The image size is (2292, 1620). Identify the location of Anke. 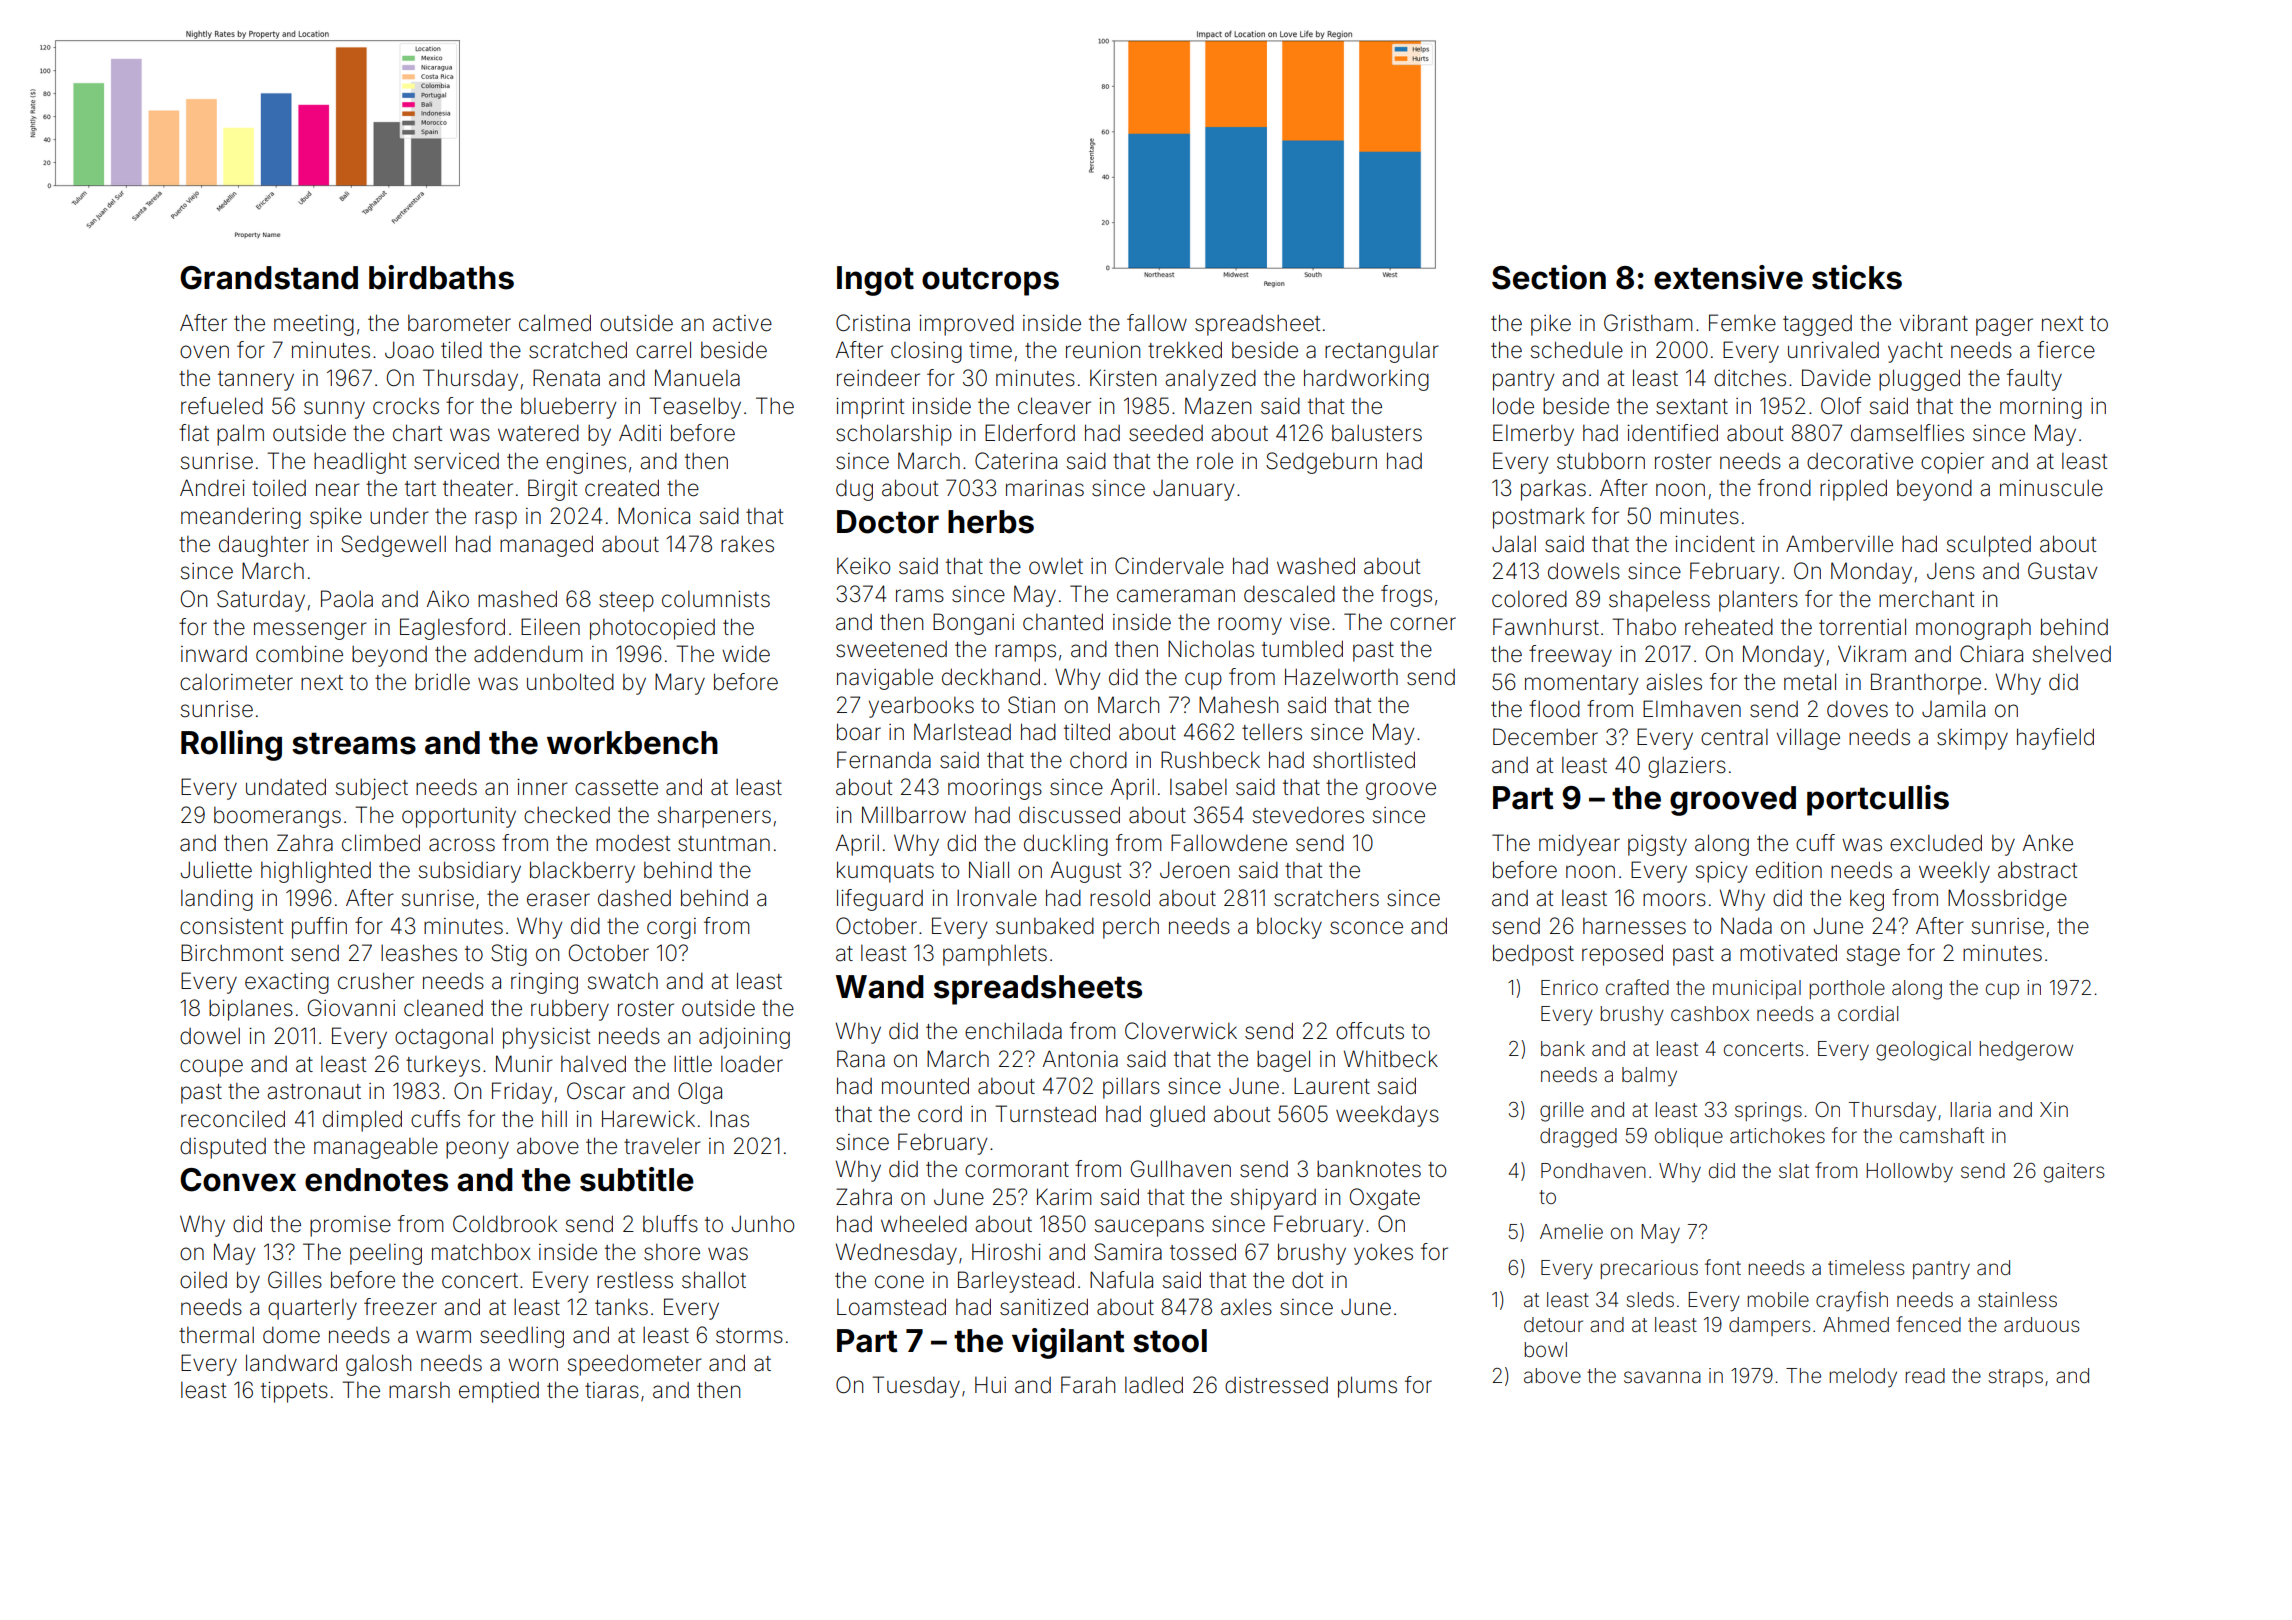
(2048, 843).
